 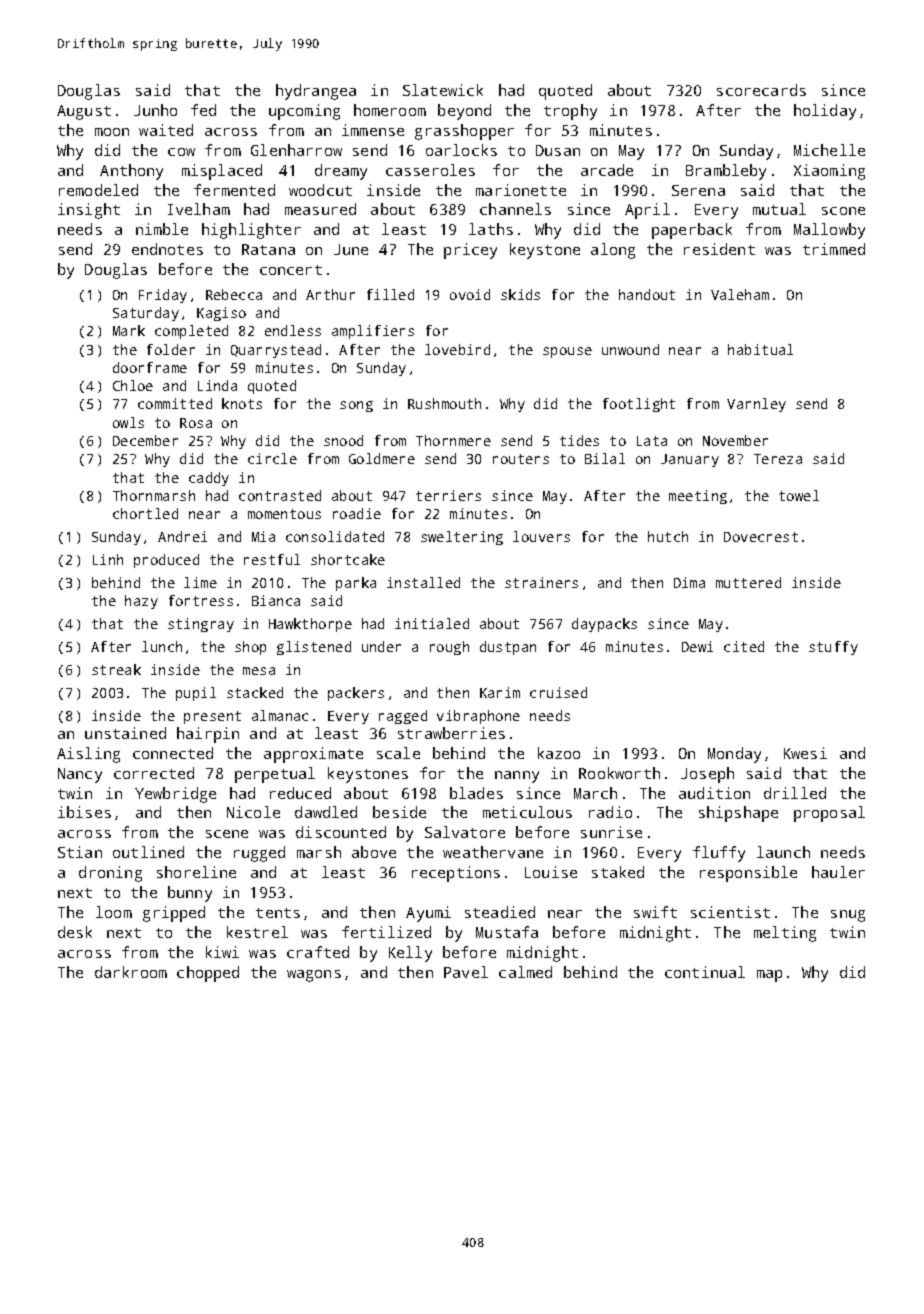 What do you see at coordinates (128, 422) in the page?
I see `owls` at bounding box center [128, 422].
